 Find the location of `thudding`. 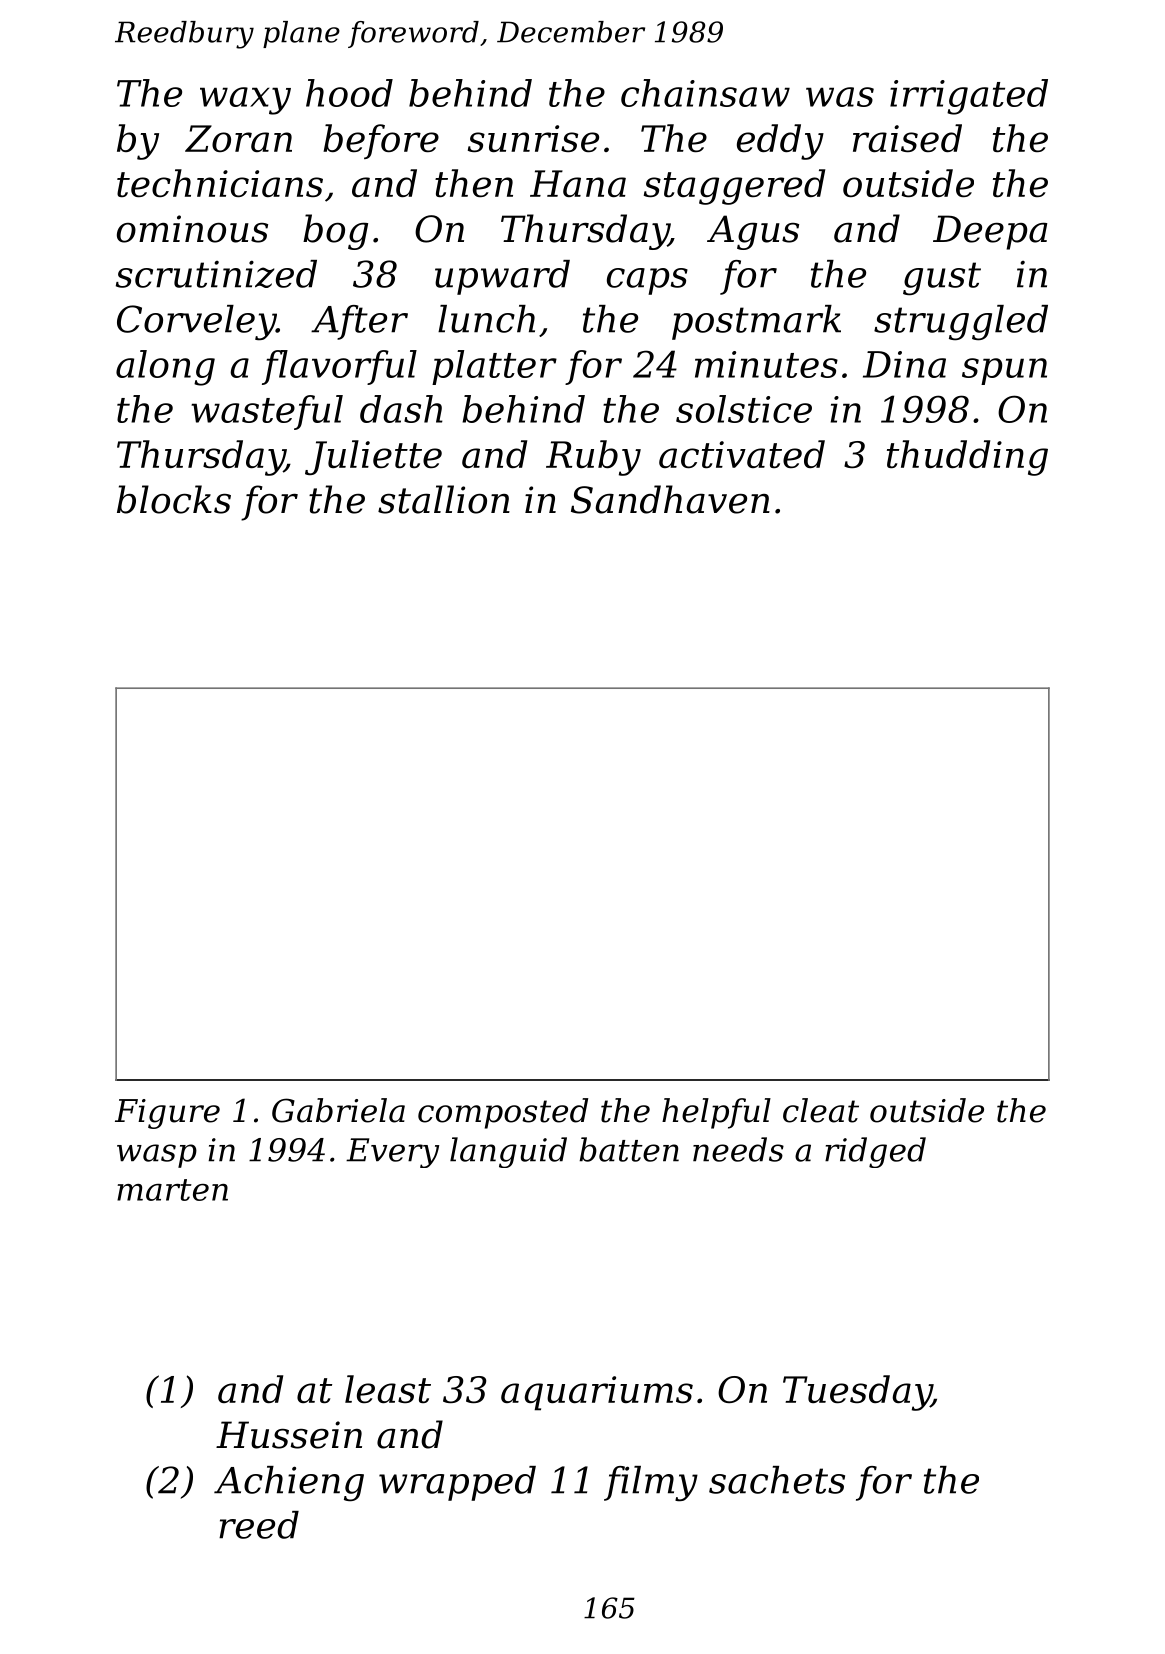

thudding is located at coordinates (967, 458).
